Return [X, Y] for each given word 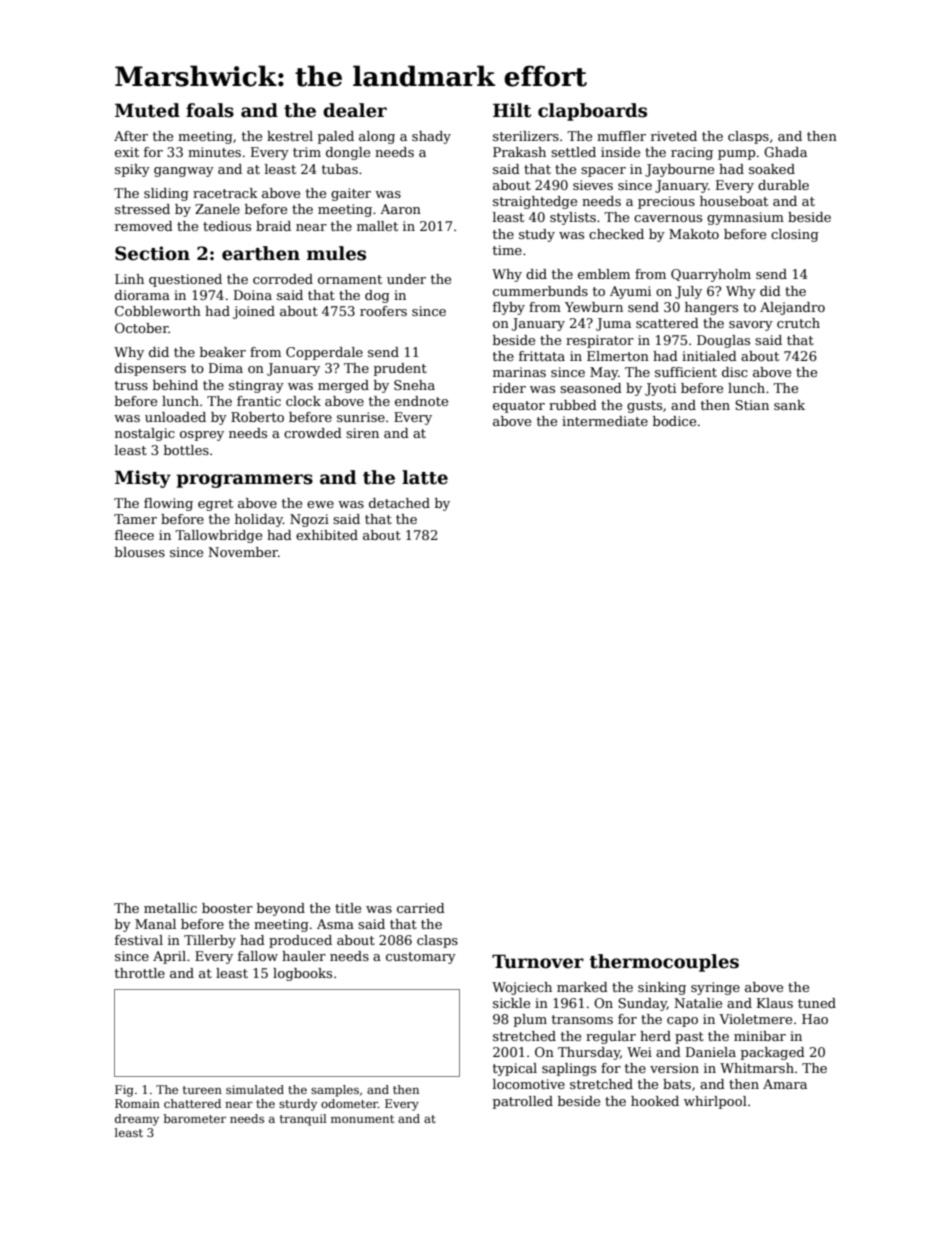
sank [789, 405]
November [243, 552]
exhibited [327, 535]
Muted [147, 110]
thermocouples [664, 963]
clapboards [592, 112]
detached [399, 503]
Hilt [512, 110]
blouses [140, 552]
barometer [195, 1118]
